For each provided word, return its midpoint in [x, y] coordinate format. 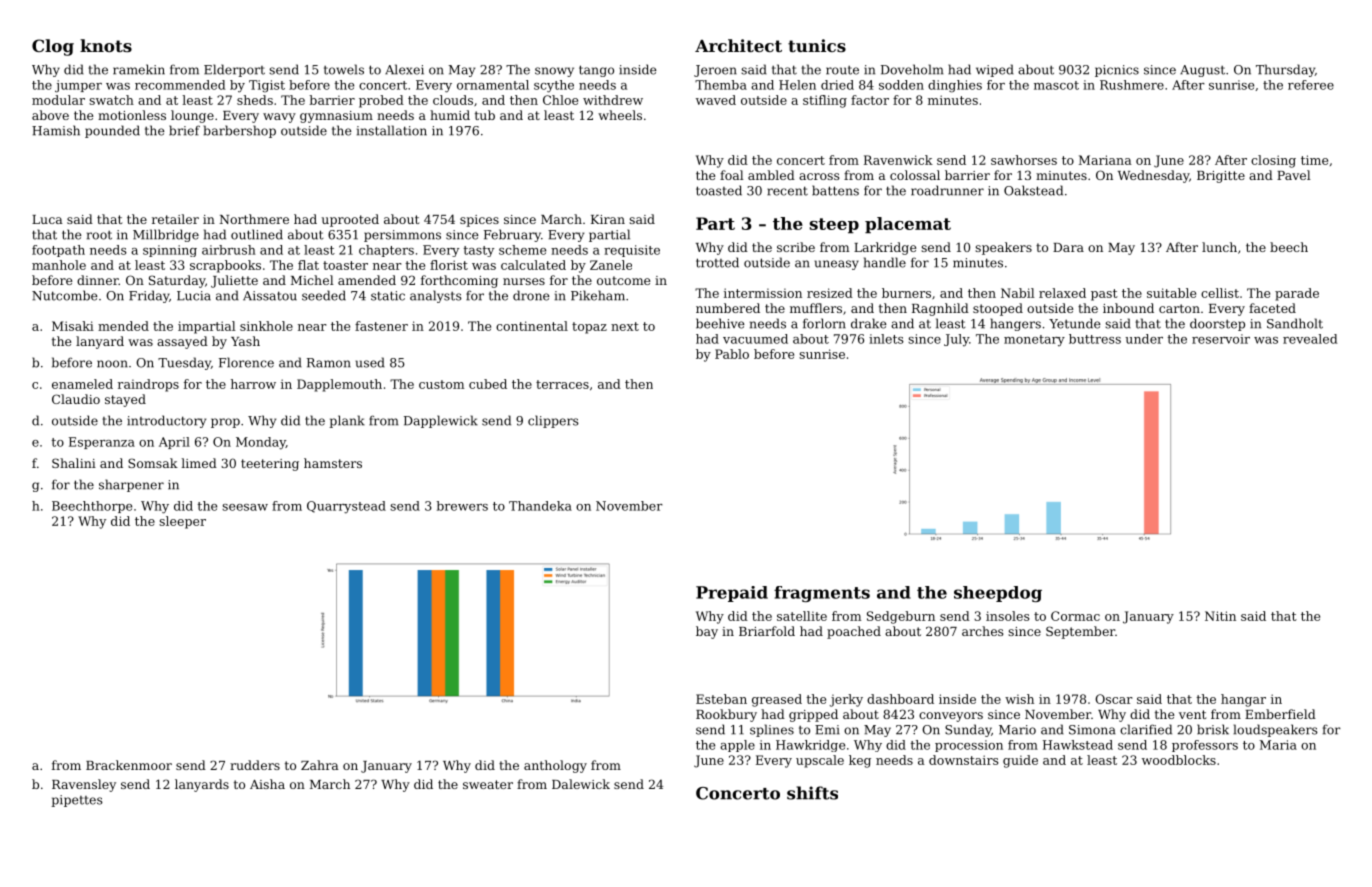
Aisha [267, 784]
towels [344, 69]
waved [716, 100]
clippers [553, 421]
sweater [488, 784]
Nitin [1220, 616]
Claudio [76, 399]
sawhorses [1024, 160]
